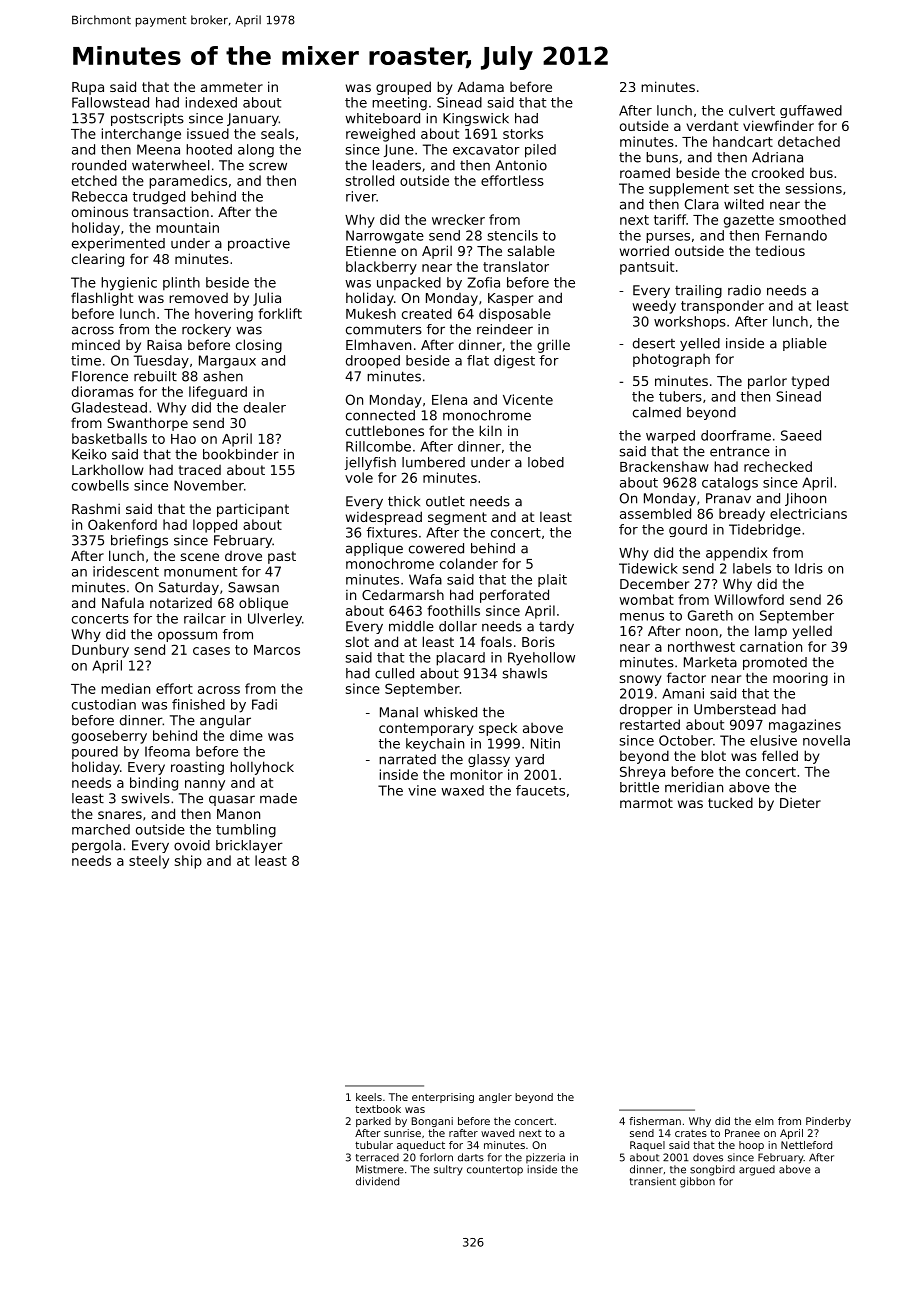 This screenshot has width=924, height=1308. What do you see at coordinates (187, 227) in the screenshot?
I see `mountain` at bounding box center [187, 227].
